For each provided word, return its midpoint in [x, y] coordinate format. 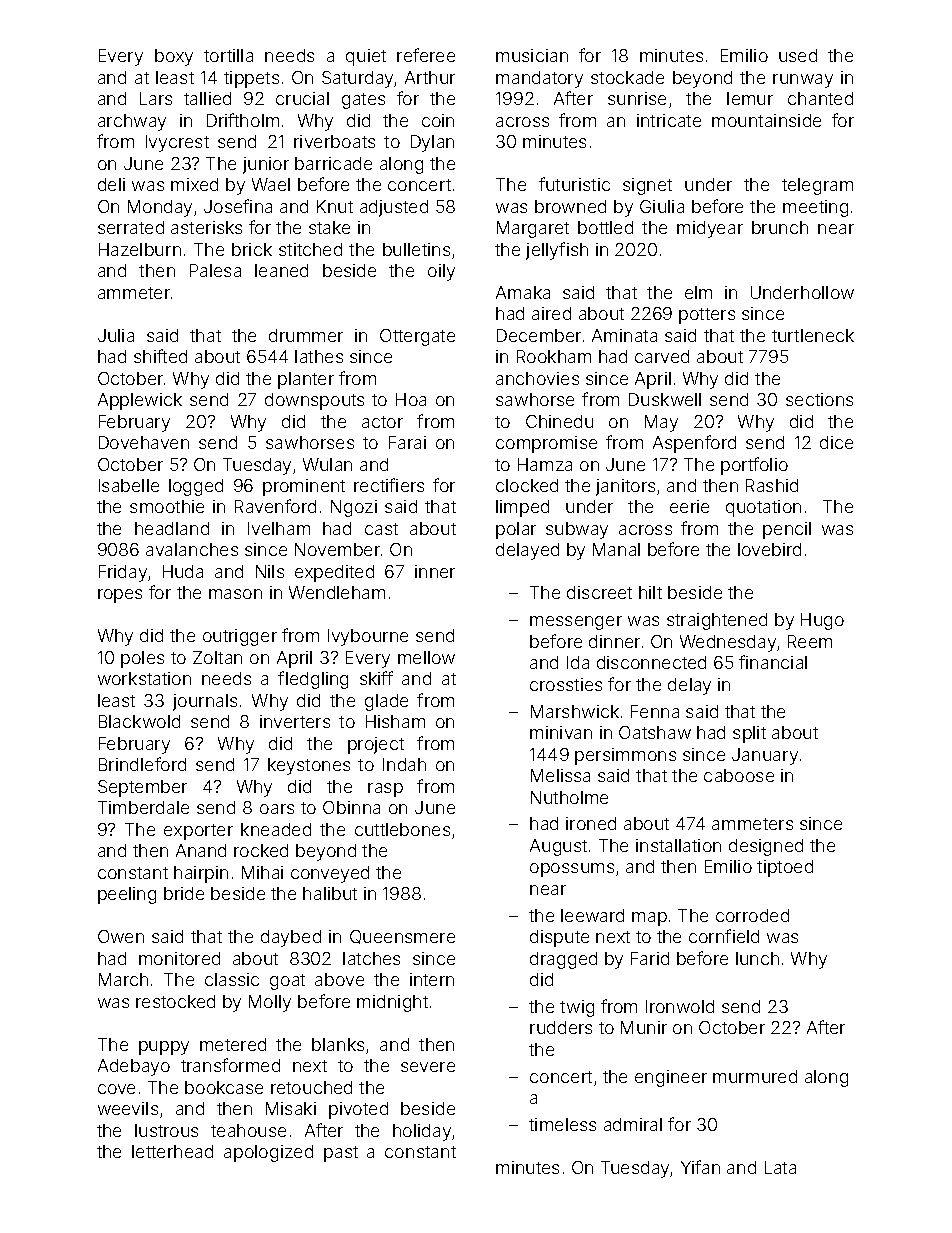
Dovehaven [144, 442]
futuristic [574, 184]
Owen [121, 936]
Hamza [545, 464]
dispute [559, 938]
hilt [650, 592]
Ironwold [680, 1006]
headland [172, 528]
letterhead [172, 1151]
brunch [780, 227]
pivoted [358, 1110]
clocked [527, 485]
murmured [755, 1076]
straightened [717, 621]
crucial [302, 98]
